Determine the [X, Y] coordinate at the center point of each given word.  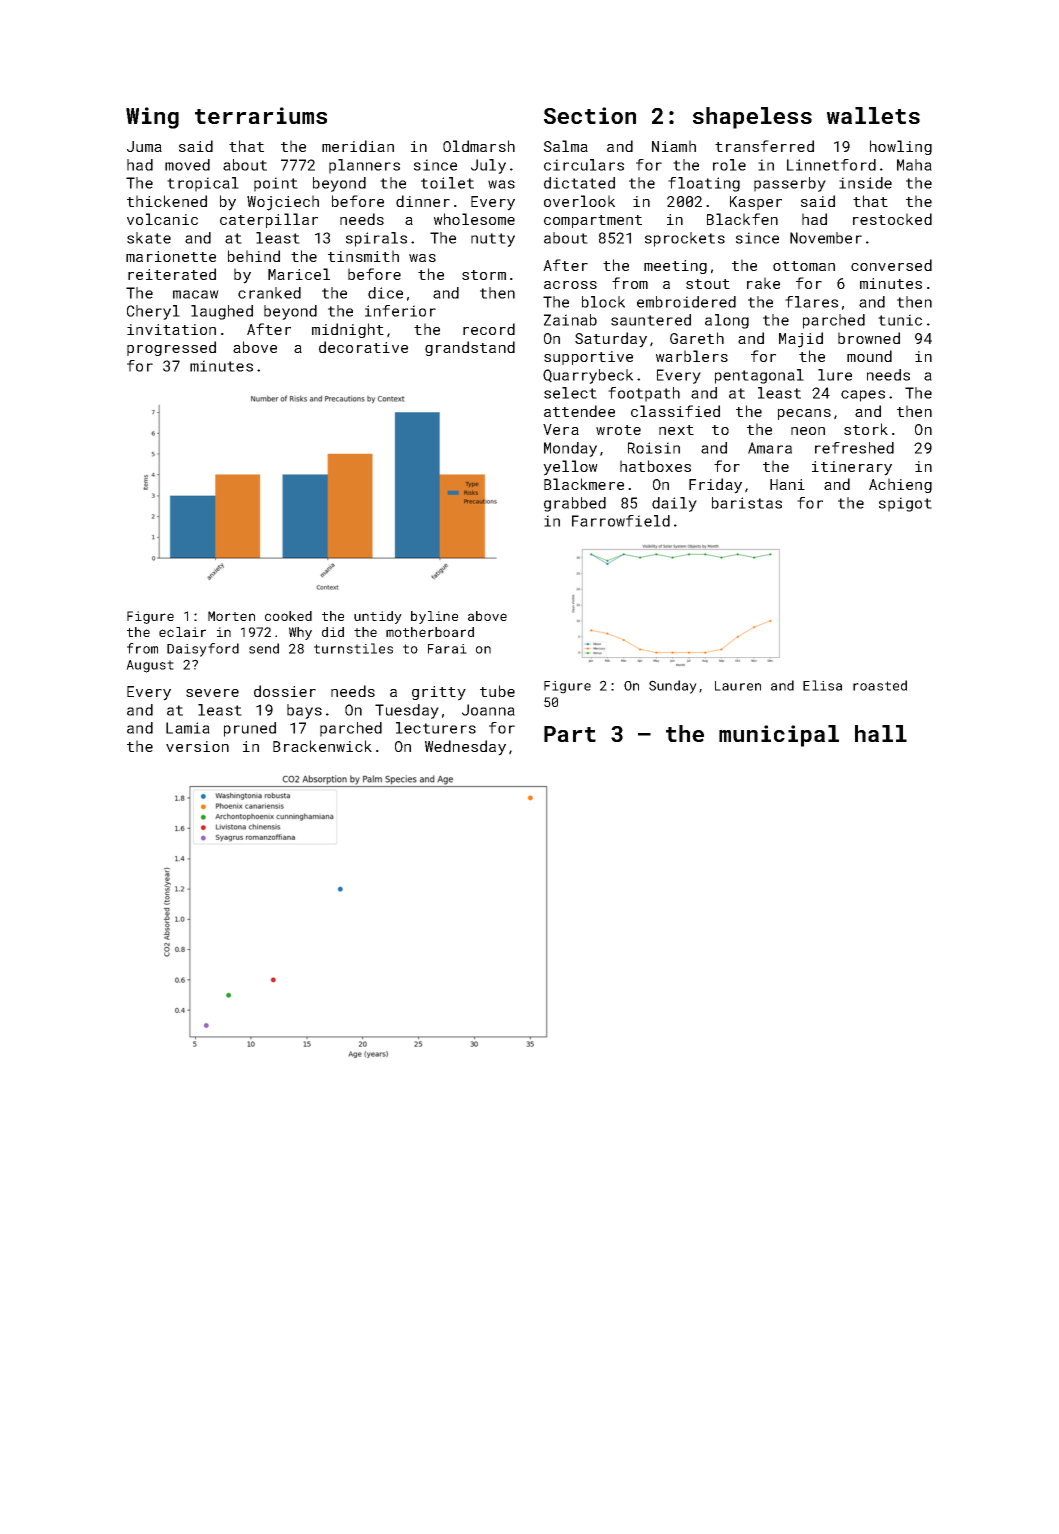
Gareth [697, 338]
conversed [891, 265]
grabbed [575, 504]
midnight [348, 330]
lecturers [436, 728]
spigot [905, 504]
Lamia [188, 728]
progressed [171, 348]
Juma [144, 146]
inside [865, 183]
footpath [644, 394]
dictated [579, 183]
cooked [288, 616]
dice [385, 293]
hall [881, 733]
